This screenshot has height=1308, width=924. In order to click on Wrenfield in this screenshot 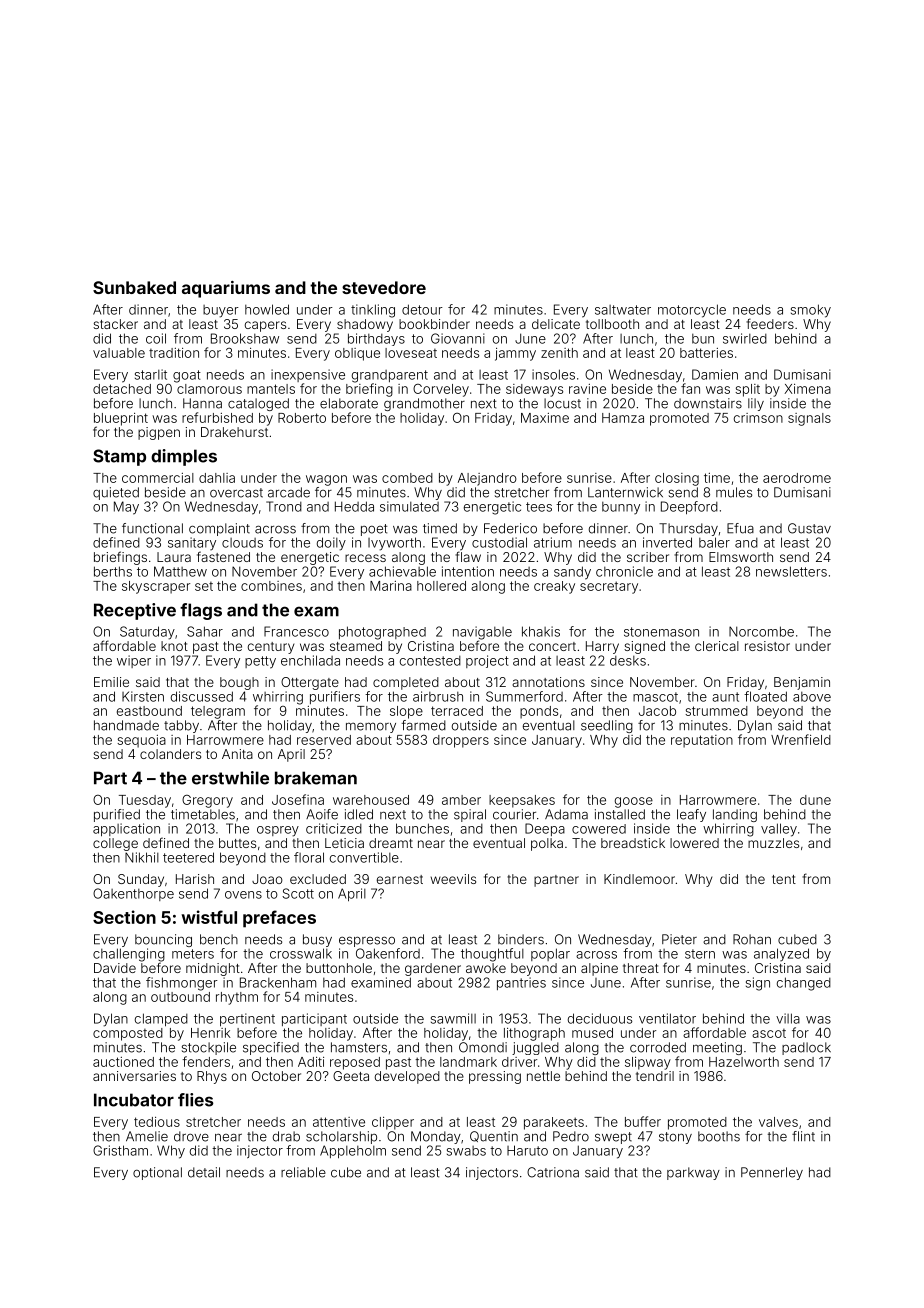, I will do `click(801, 739)`.
